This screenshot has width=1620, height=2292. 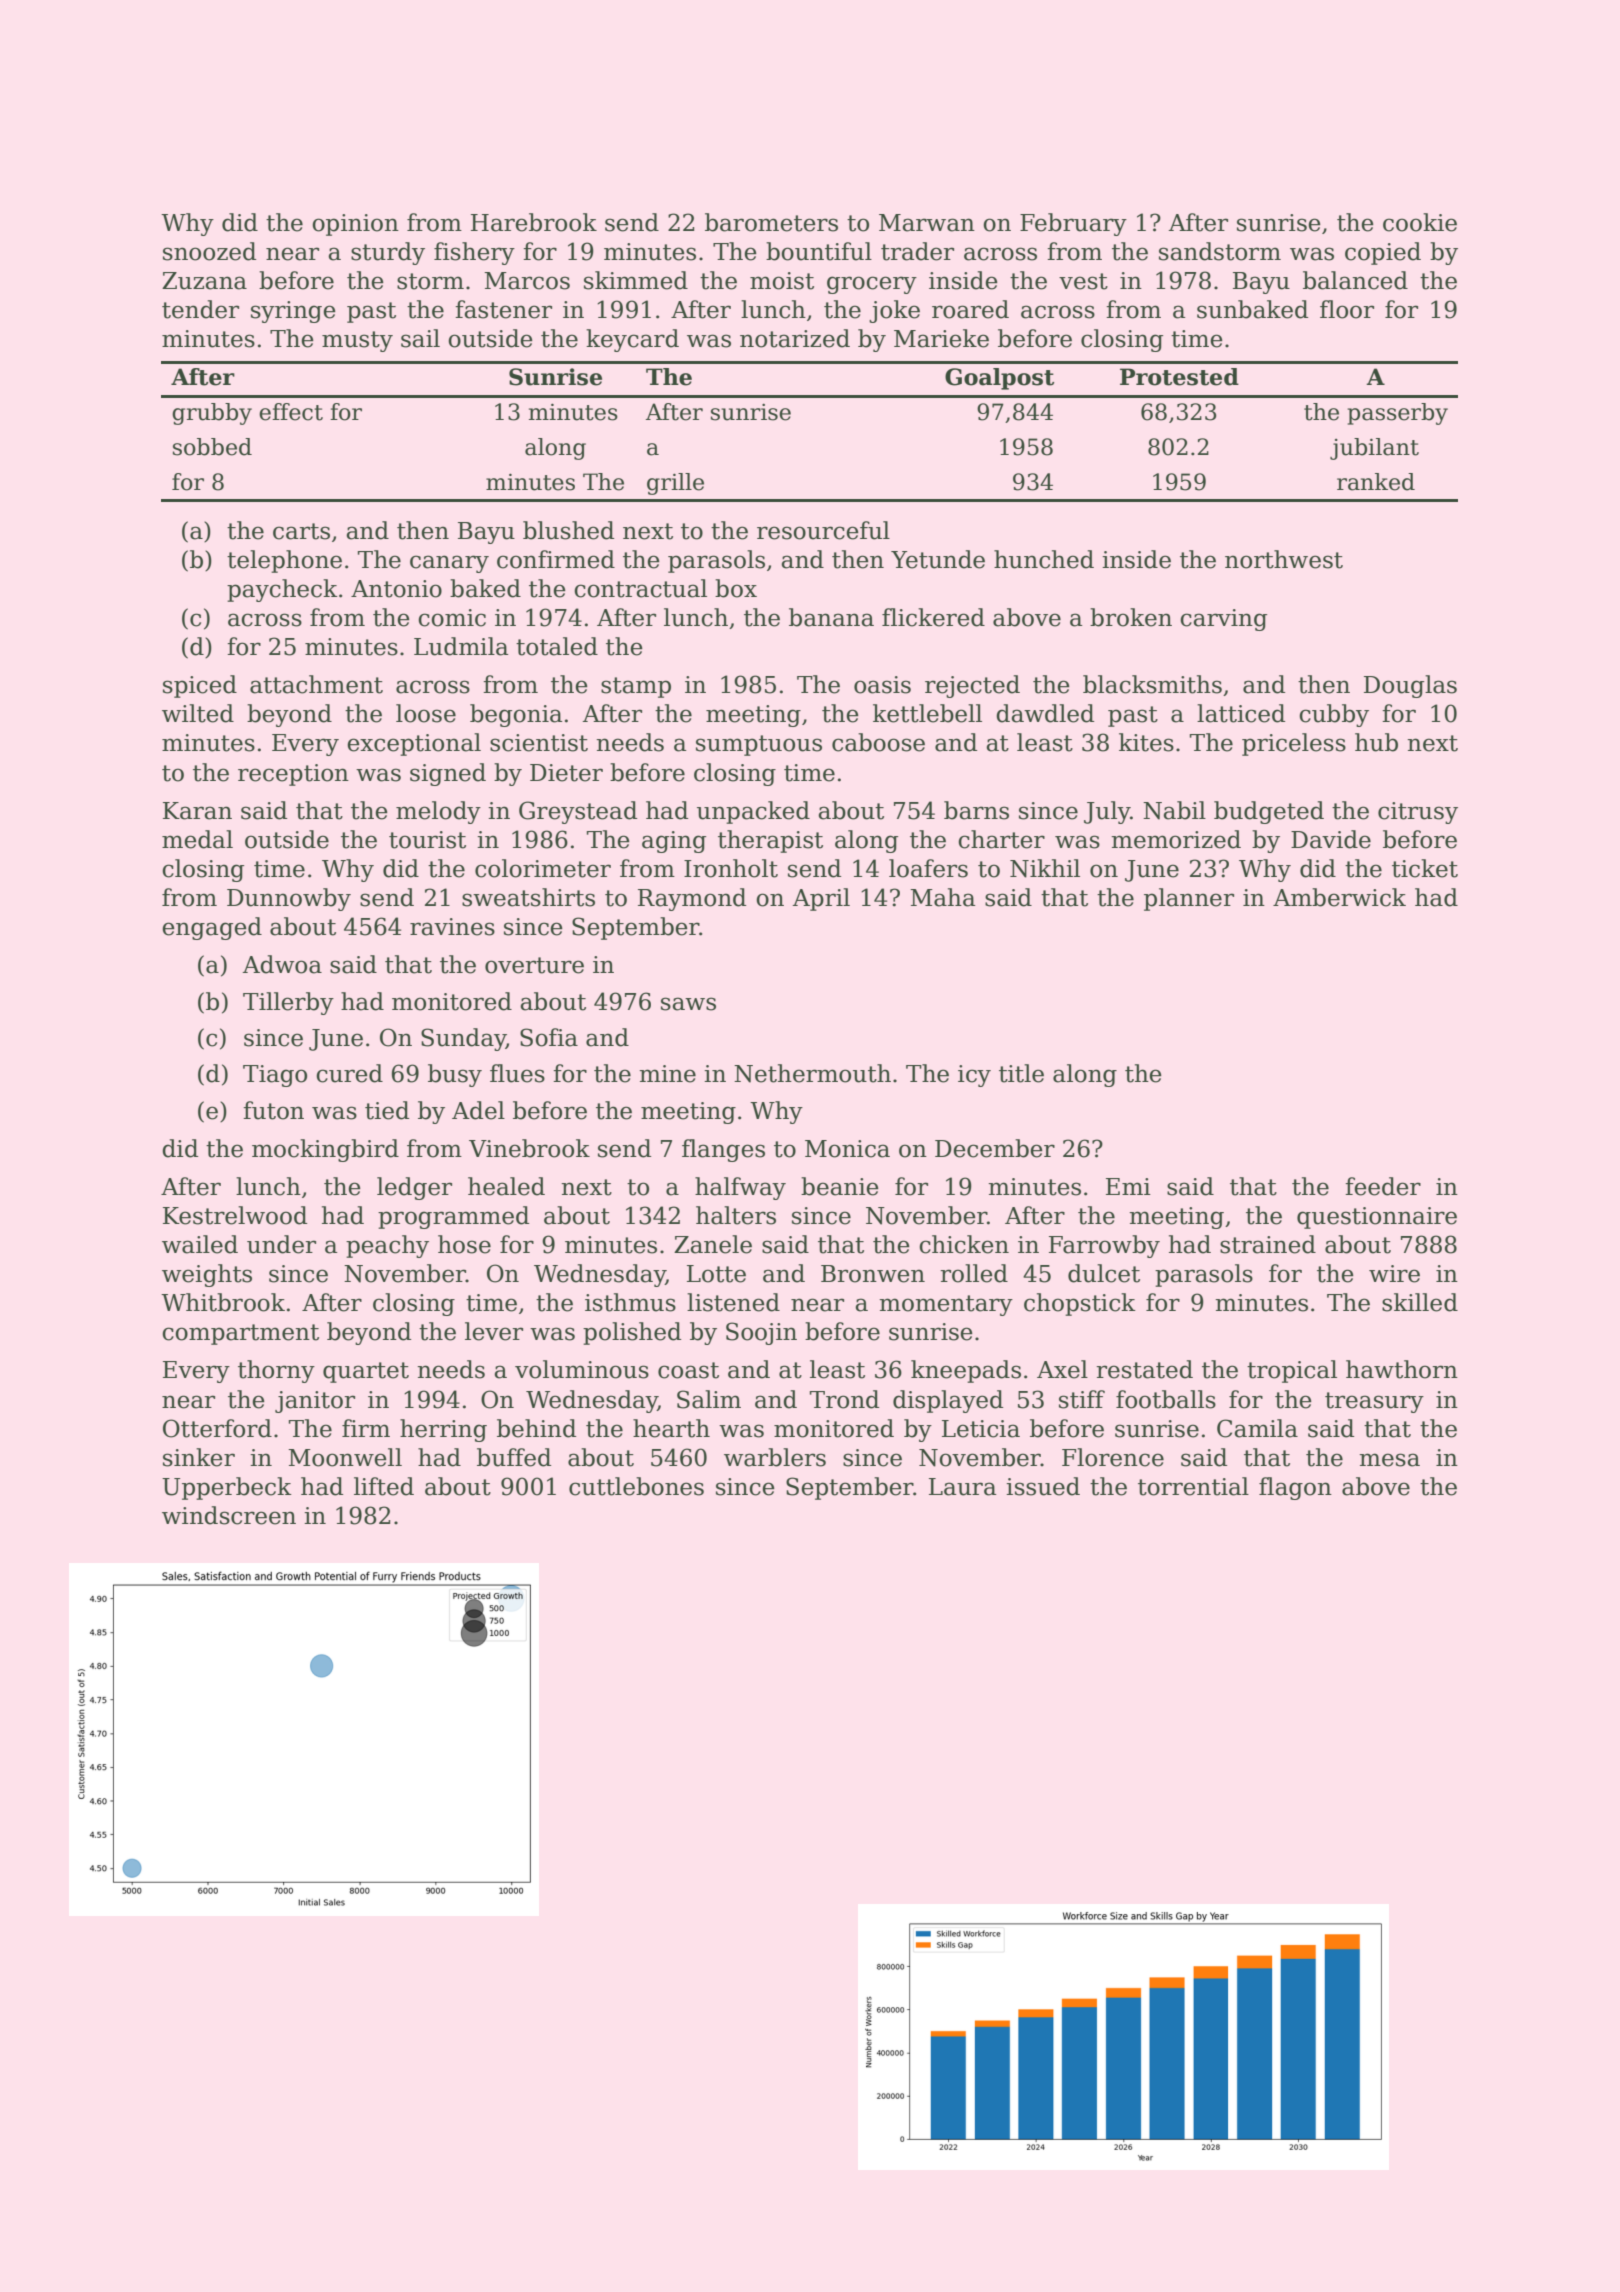 What do you see at coordinates (355, 225) in the screenshot?
I see `opinion` at bounding box center [355, 225].
